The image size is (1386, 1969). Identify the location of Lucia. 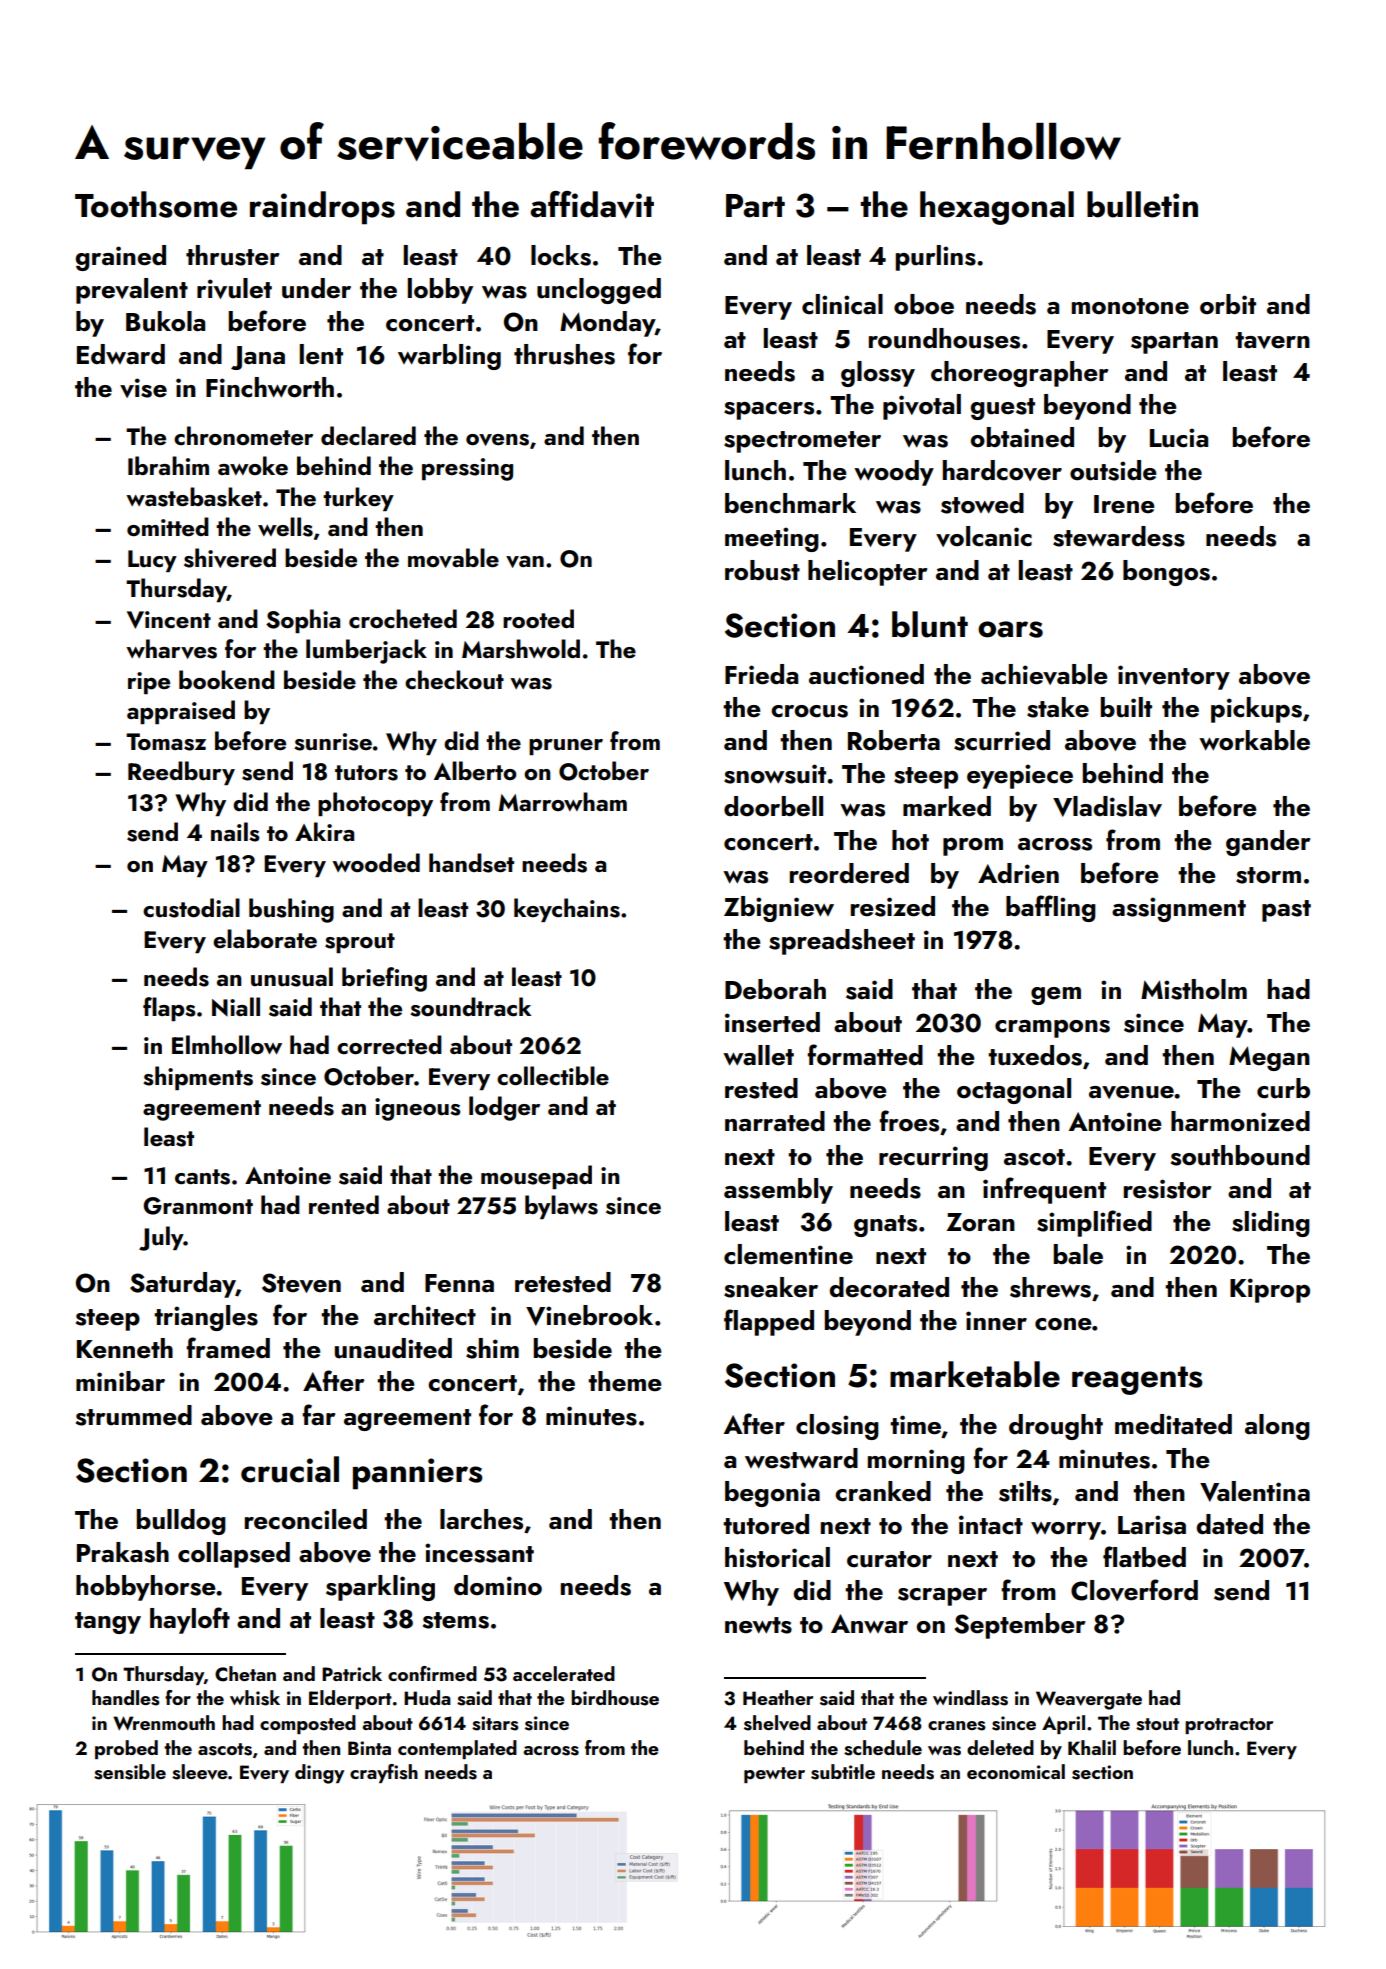
(1179, 438).
